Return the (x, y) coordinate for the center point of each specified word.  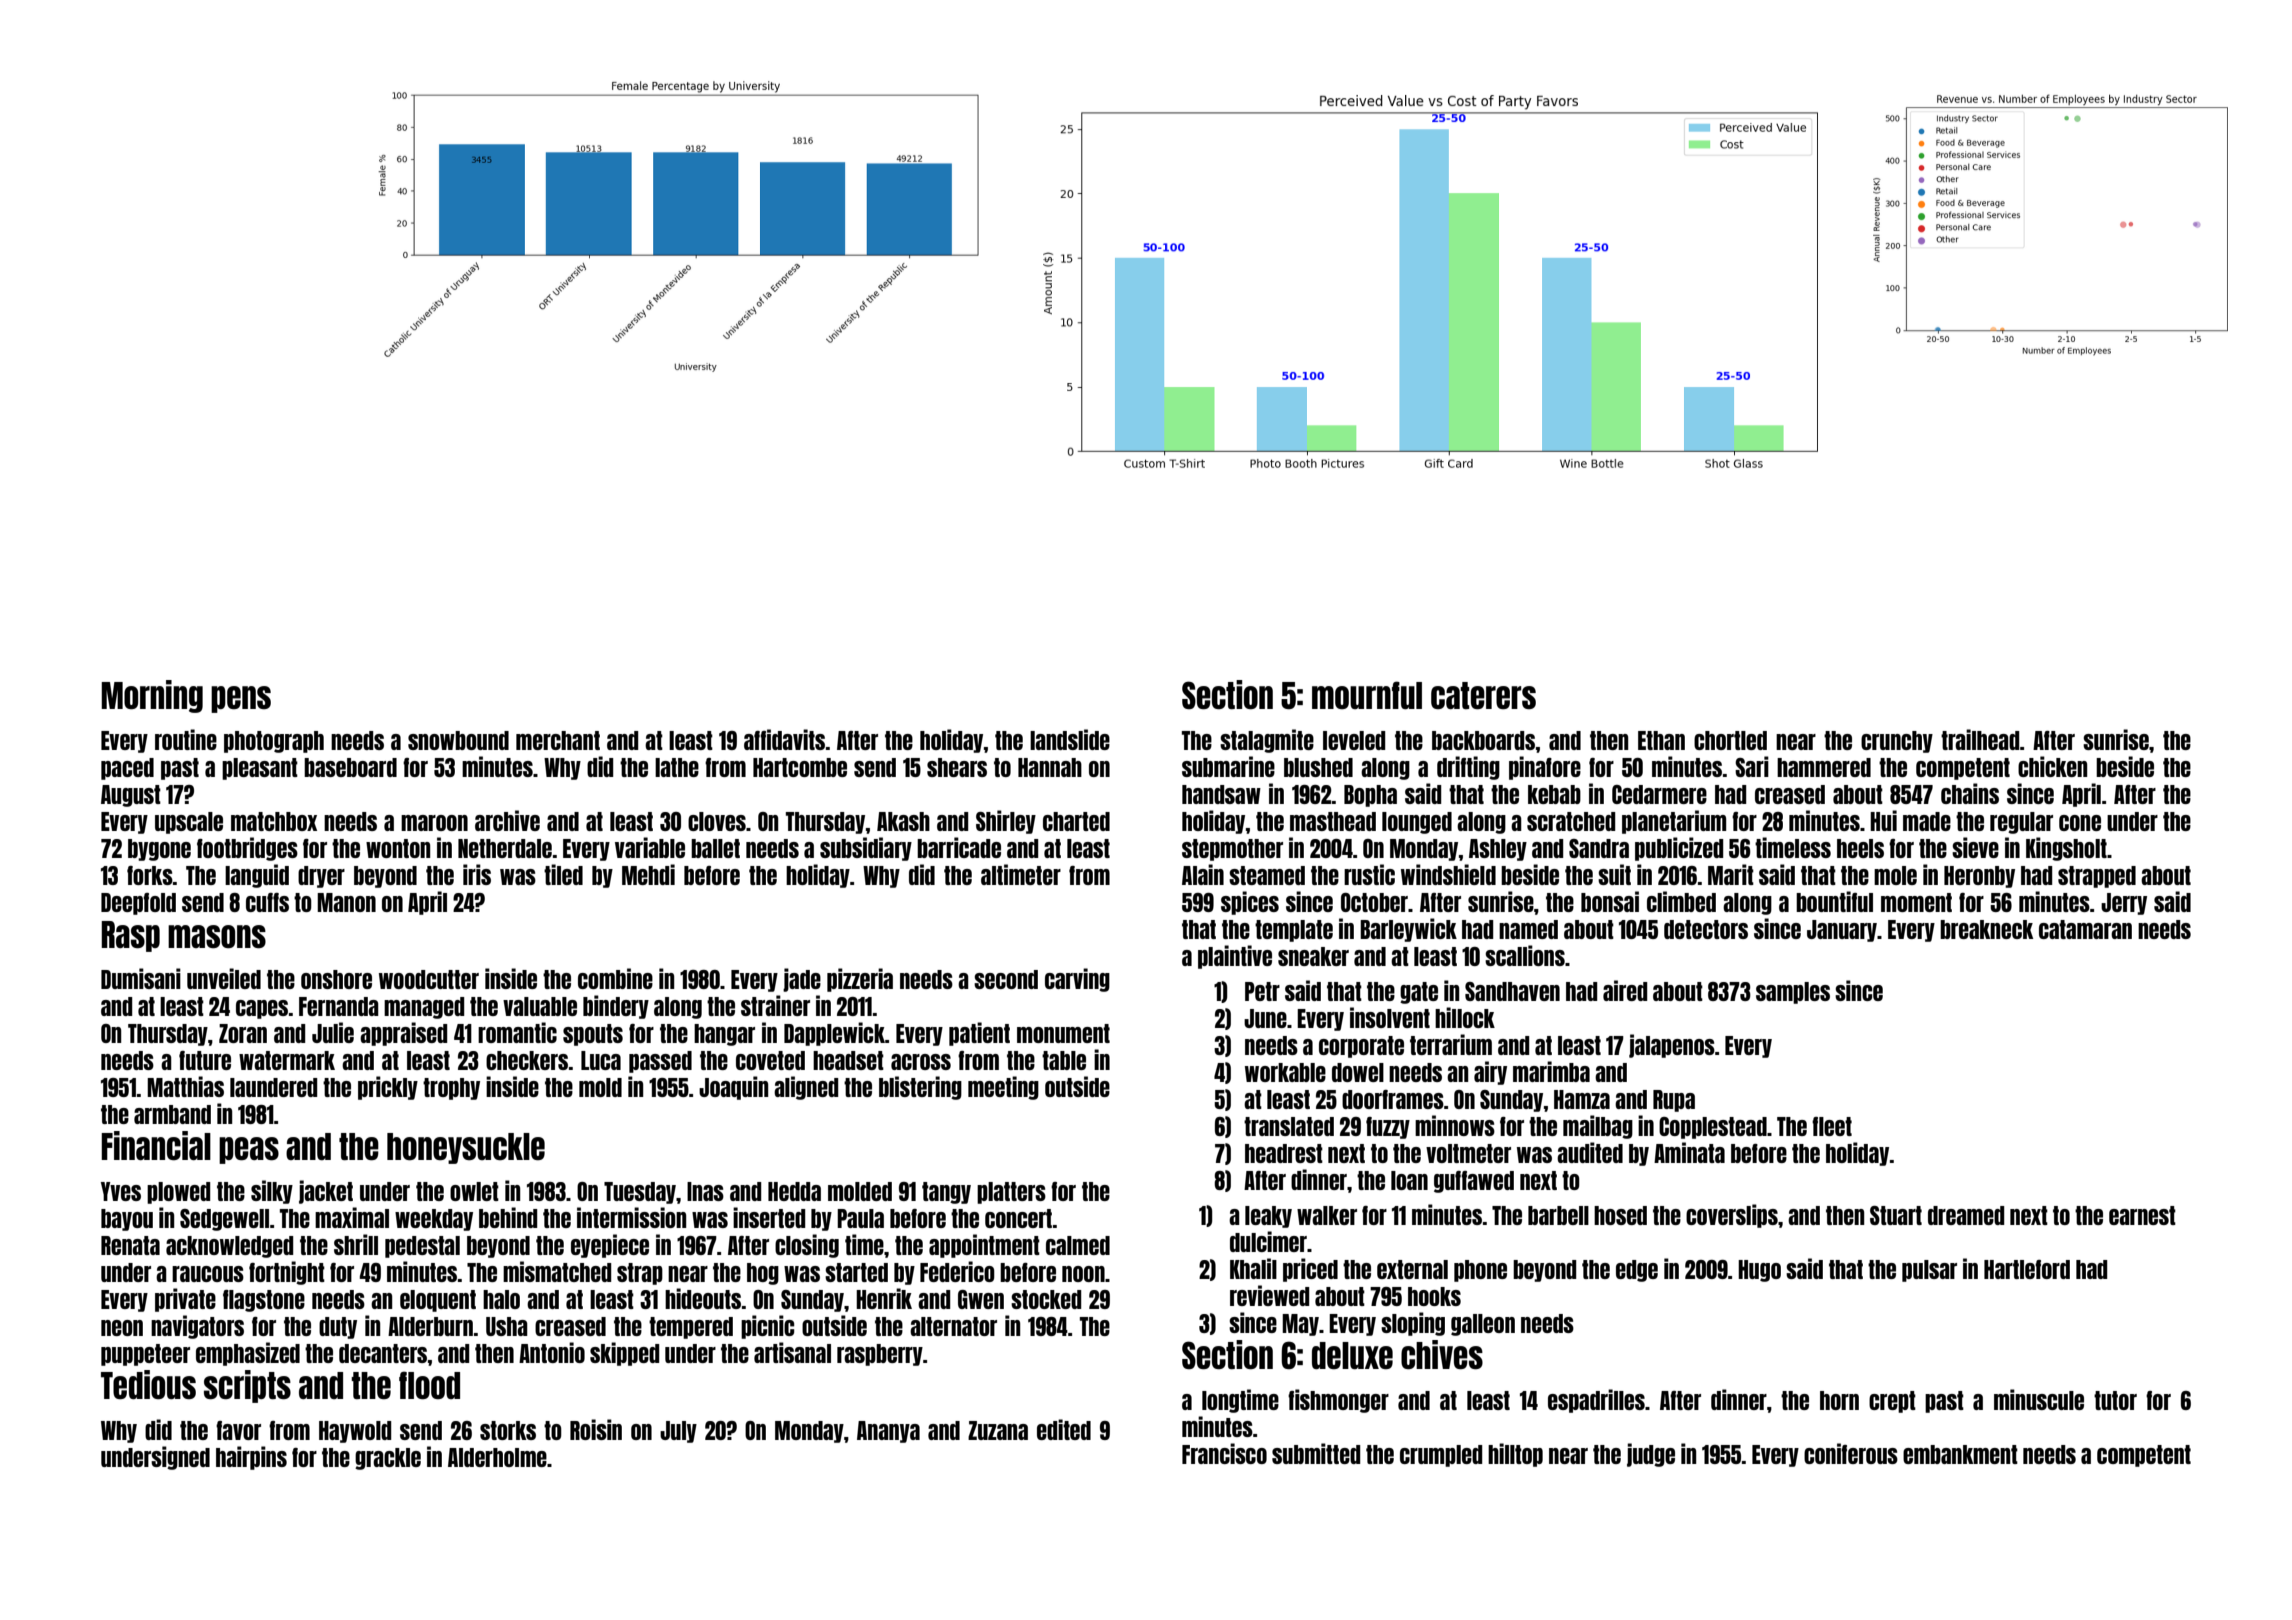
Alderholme (497, 1457)
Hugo (1759, 1271)
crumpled (1441, 1456)
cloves (717, 821)
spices (1250, 903)
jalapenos (1672, 1046)
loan (1409, 1180)
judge (1651, 1455)
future (205, 1060)
